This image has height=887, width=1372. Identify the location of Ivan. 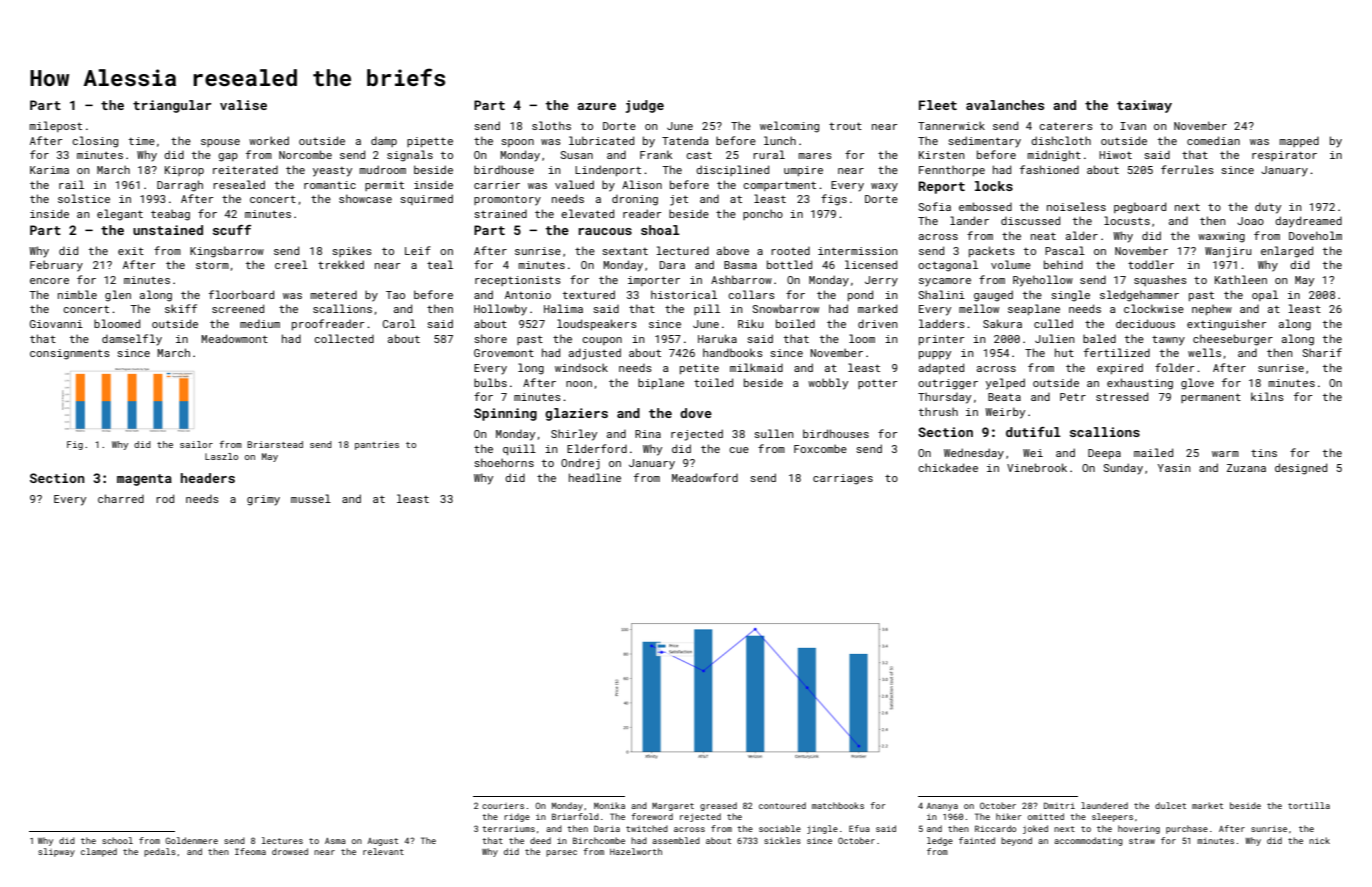
(1133, 126).
